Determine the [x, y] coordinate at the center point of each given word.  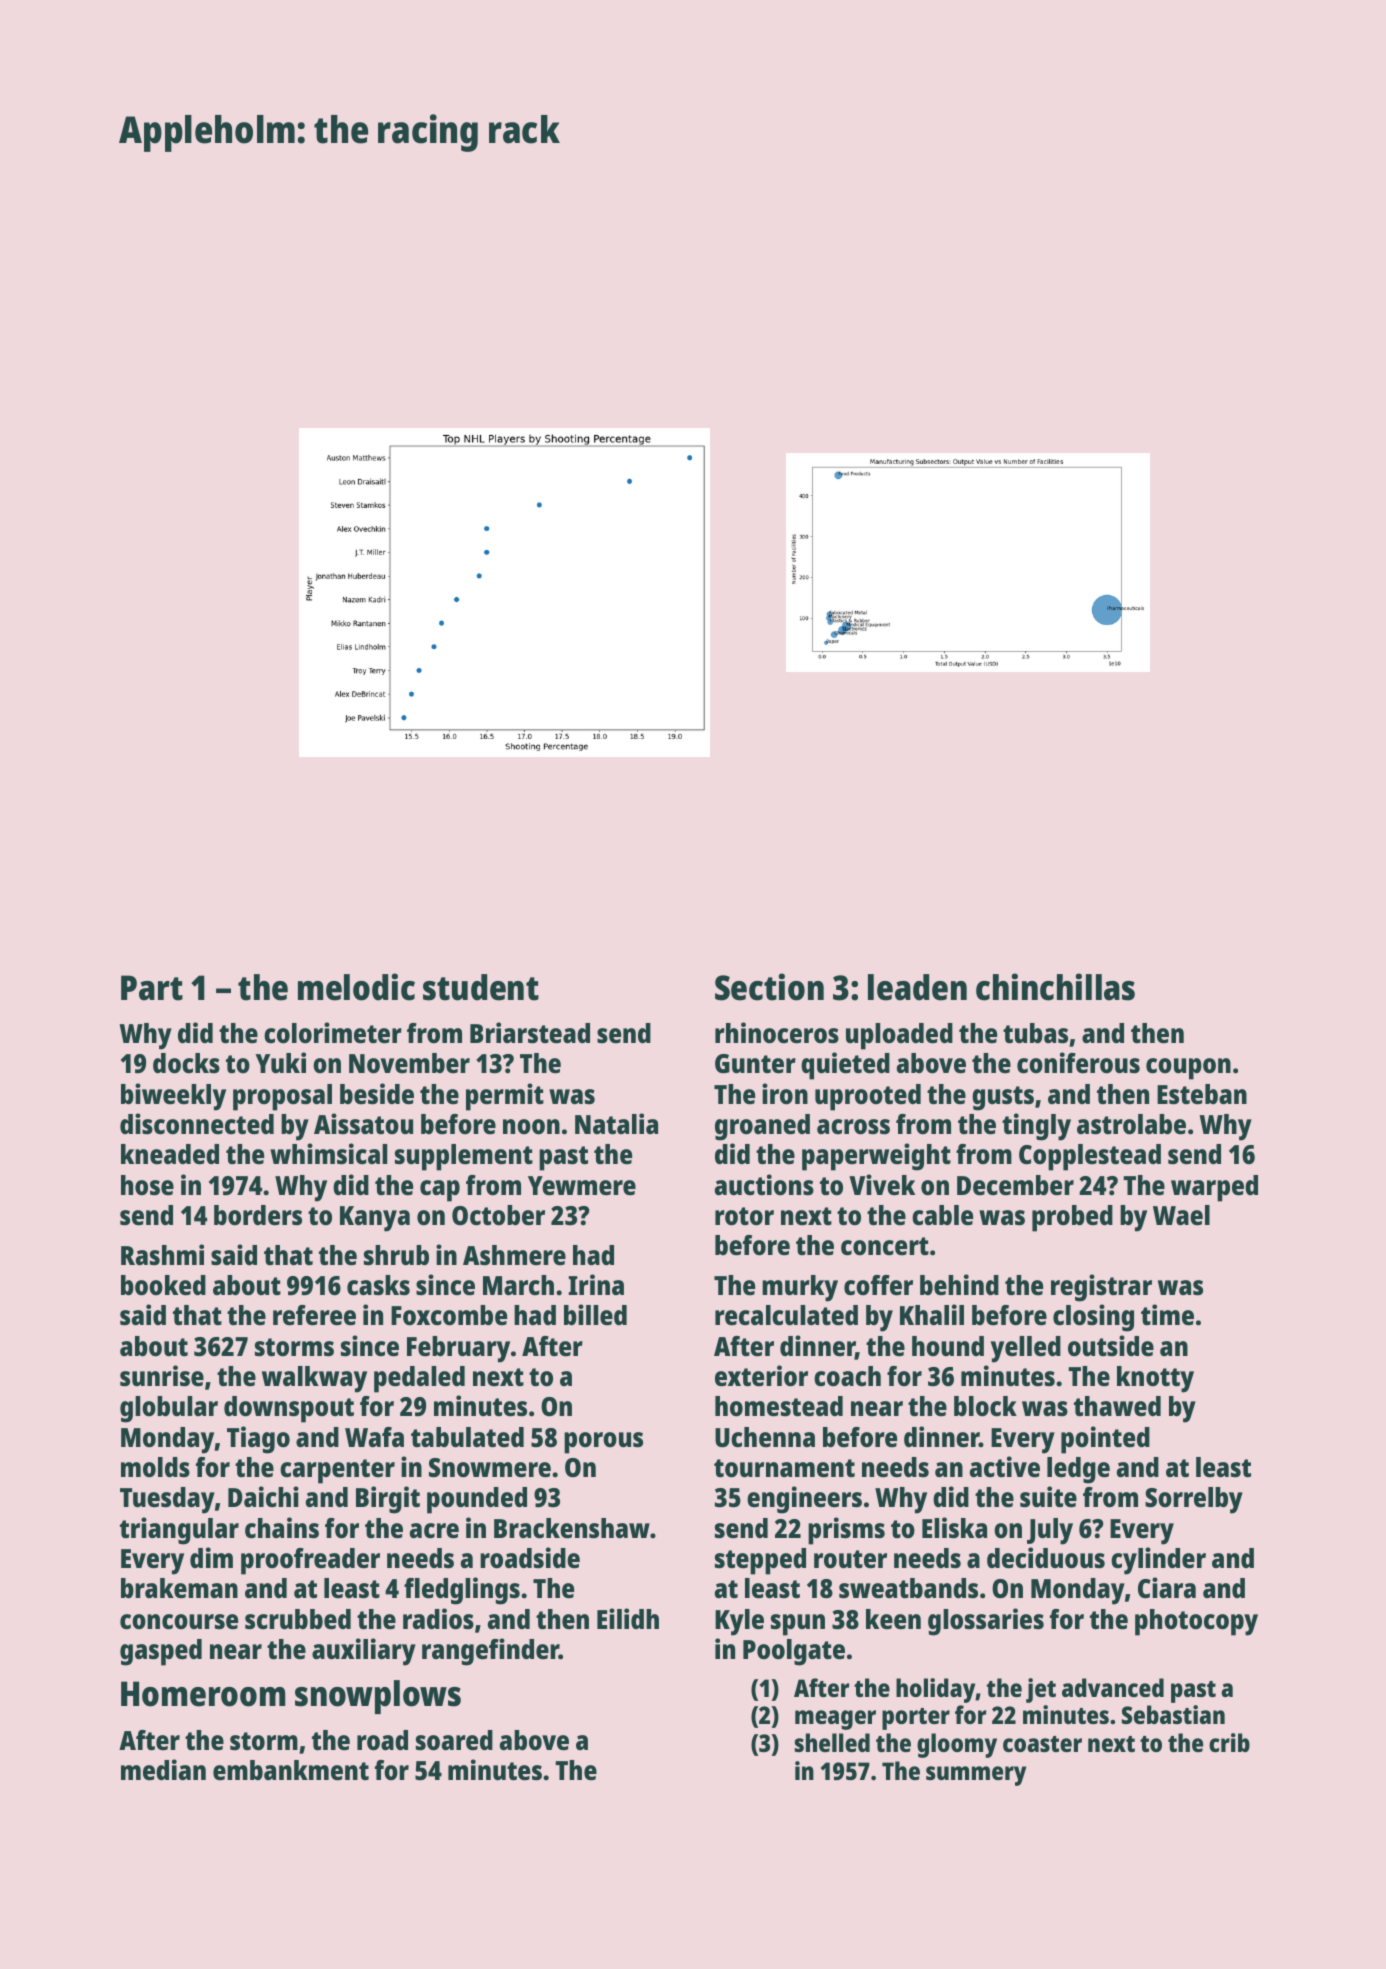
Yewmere [582, 1186]
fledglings [462, 1591]
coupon [1188, 1069]
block [985, 1406]
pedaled [419, 1379]
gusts [1003, 1098]
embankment [291, 1770]
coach [847, 1376]
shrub [396, 1255]
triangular [179, 1531]
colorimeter [333, 1033]
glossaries [986, 1622]
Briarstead [530, 1033]
